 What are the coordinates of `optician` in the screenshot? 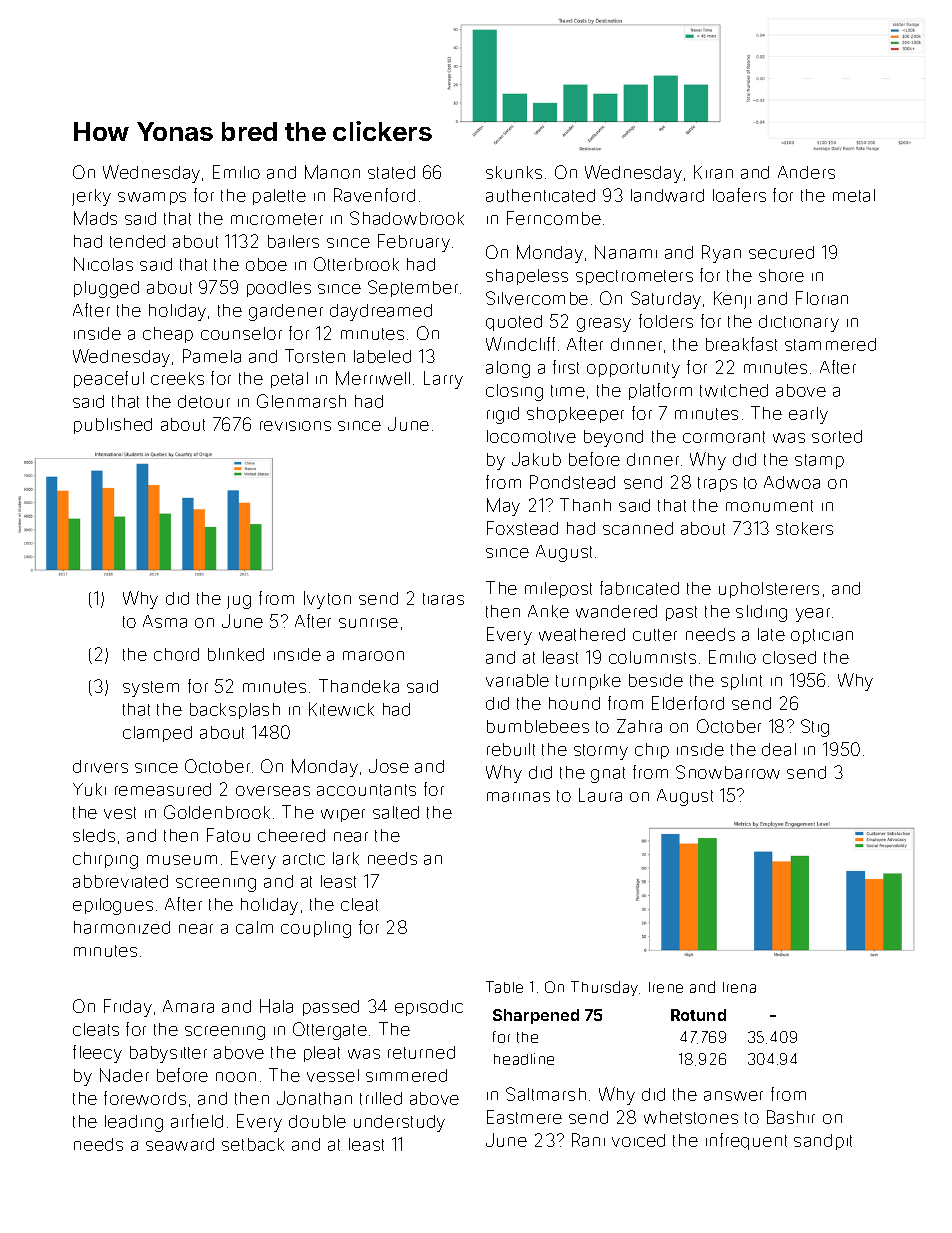 It's located at (822, 636).
